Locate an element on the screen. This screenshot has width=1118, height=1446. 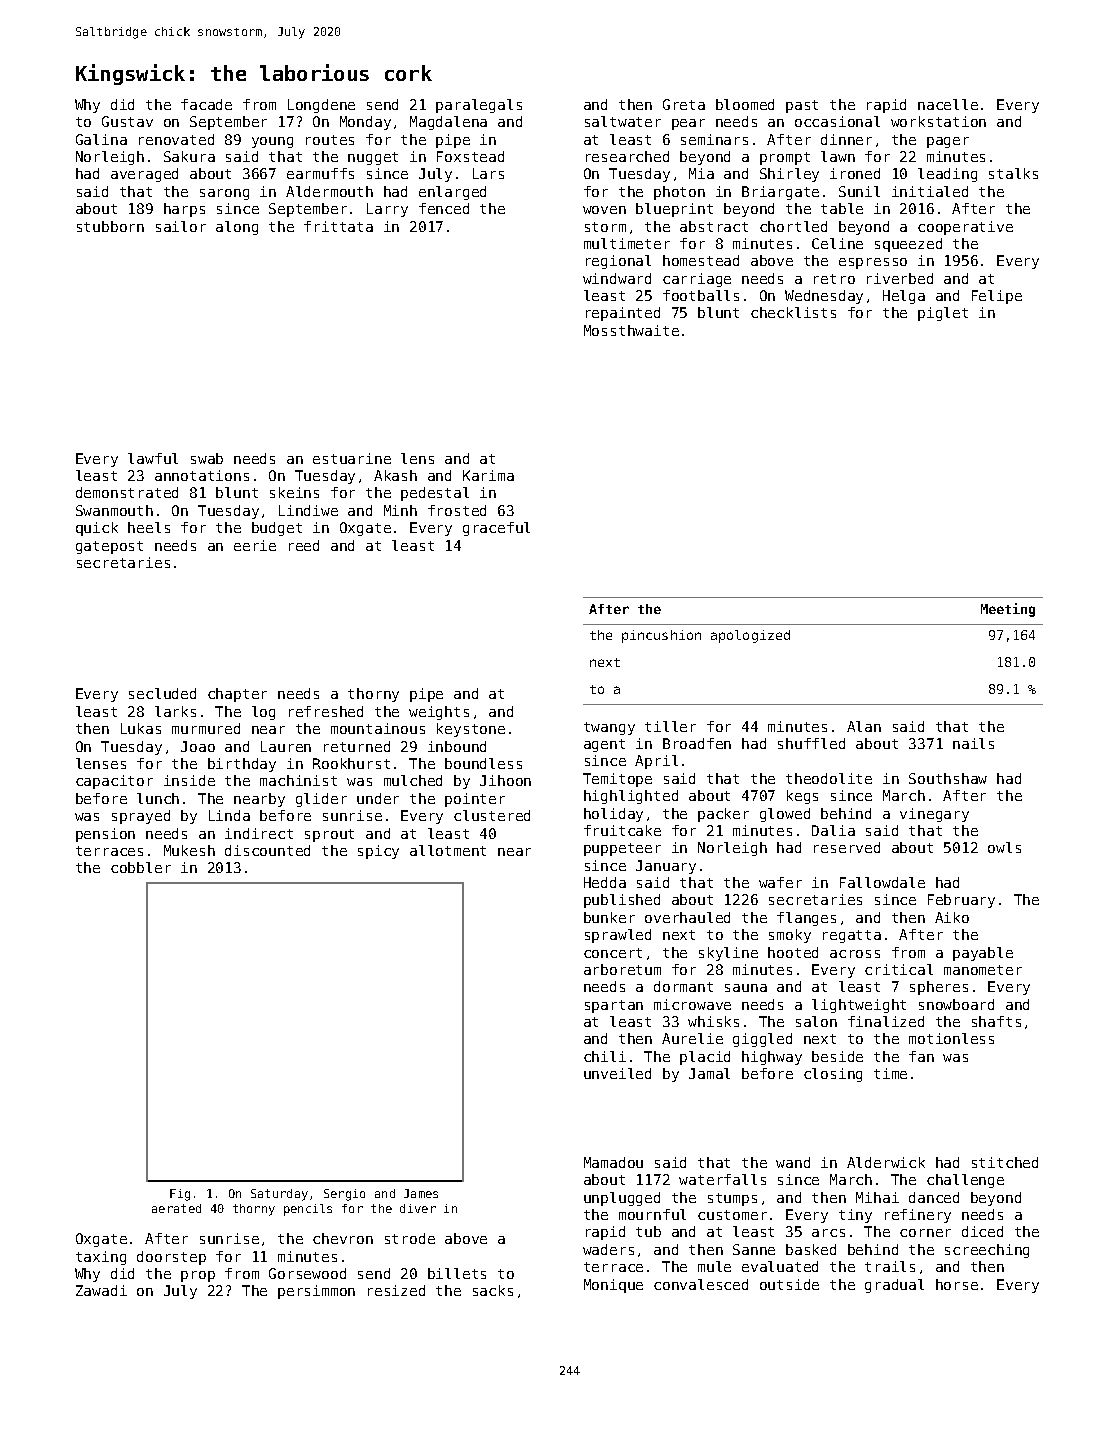
sprawled is located at coordinates (618, 936).
